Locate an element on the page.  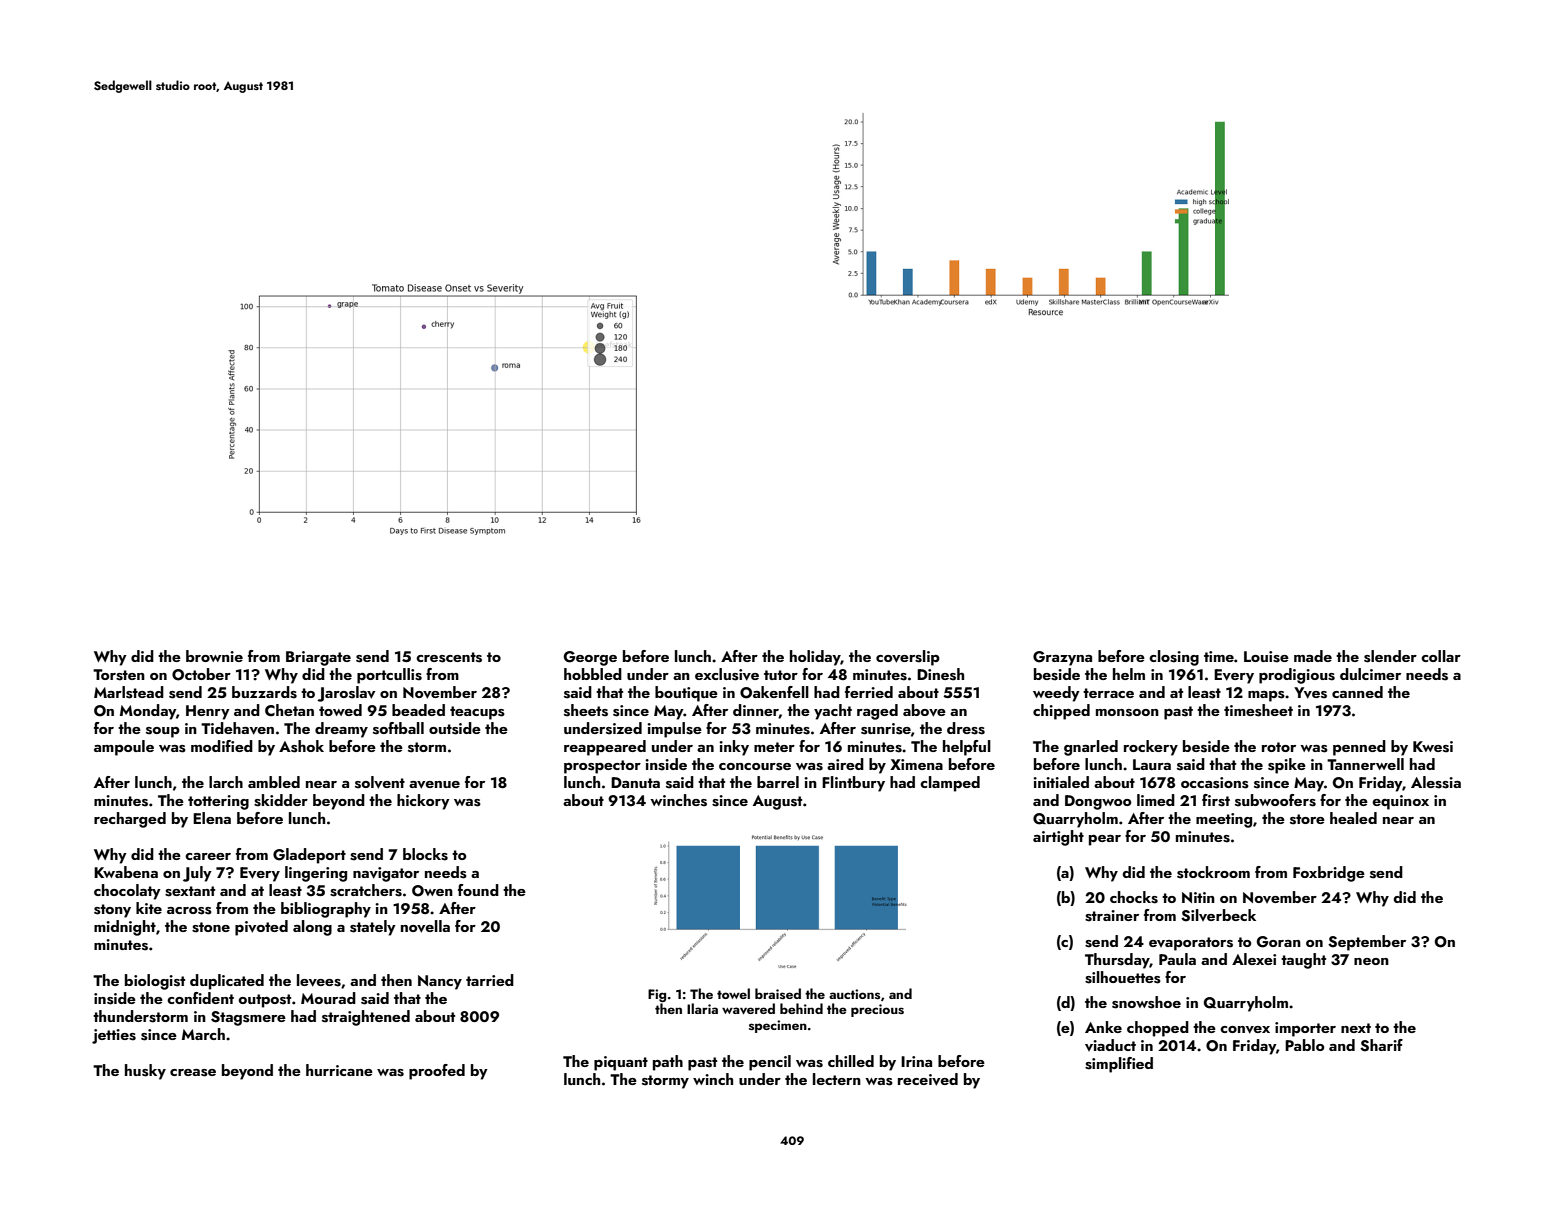
Yves is located at coordinates (1310, 693).
